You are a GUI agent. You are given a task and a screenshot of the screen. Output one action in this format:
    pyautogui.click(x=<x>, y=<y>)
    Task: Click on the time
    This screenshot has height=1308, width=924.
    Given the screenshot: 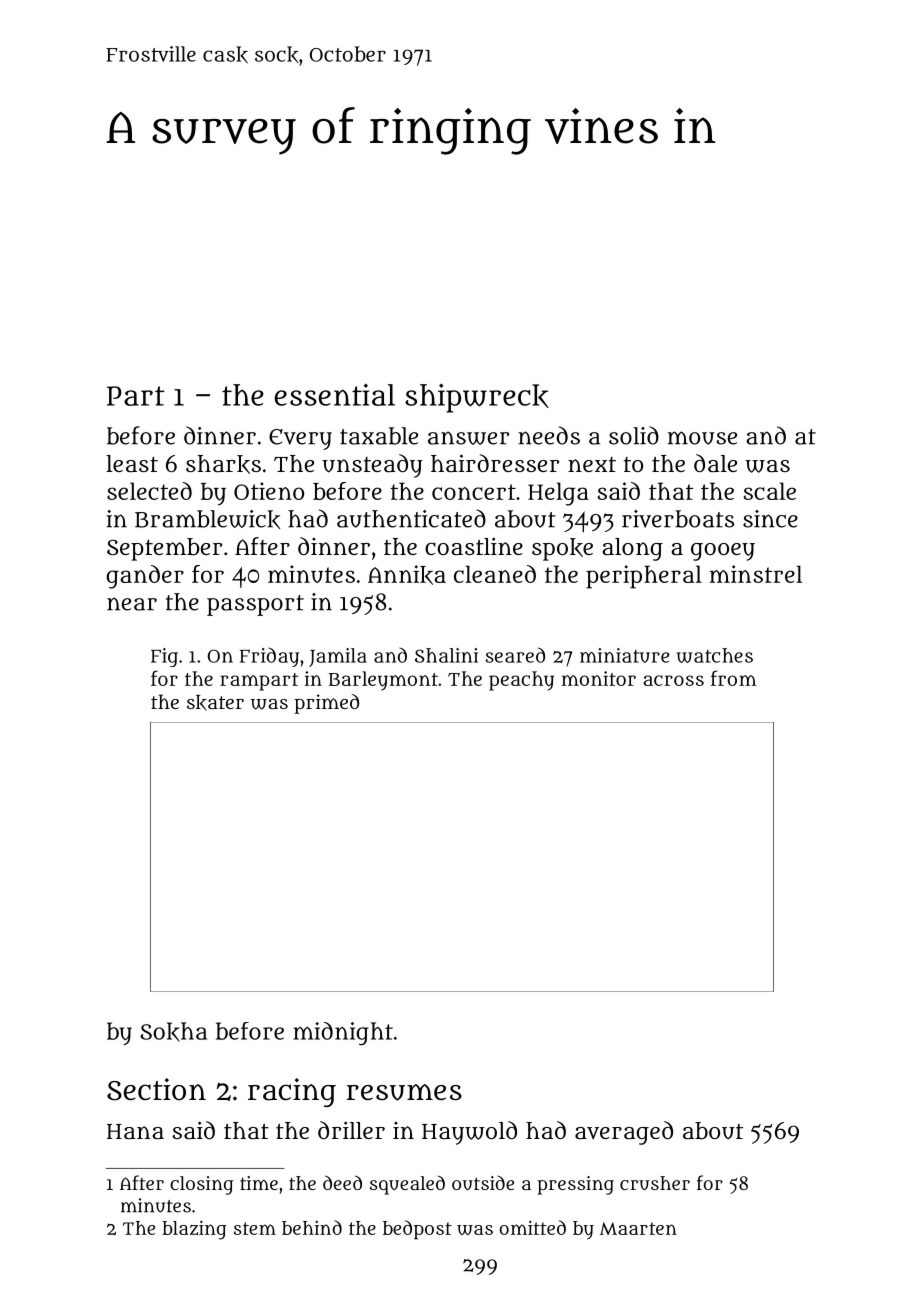 What is the action you would take?
    pyautogui.click(x=259, y=1183)
